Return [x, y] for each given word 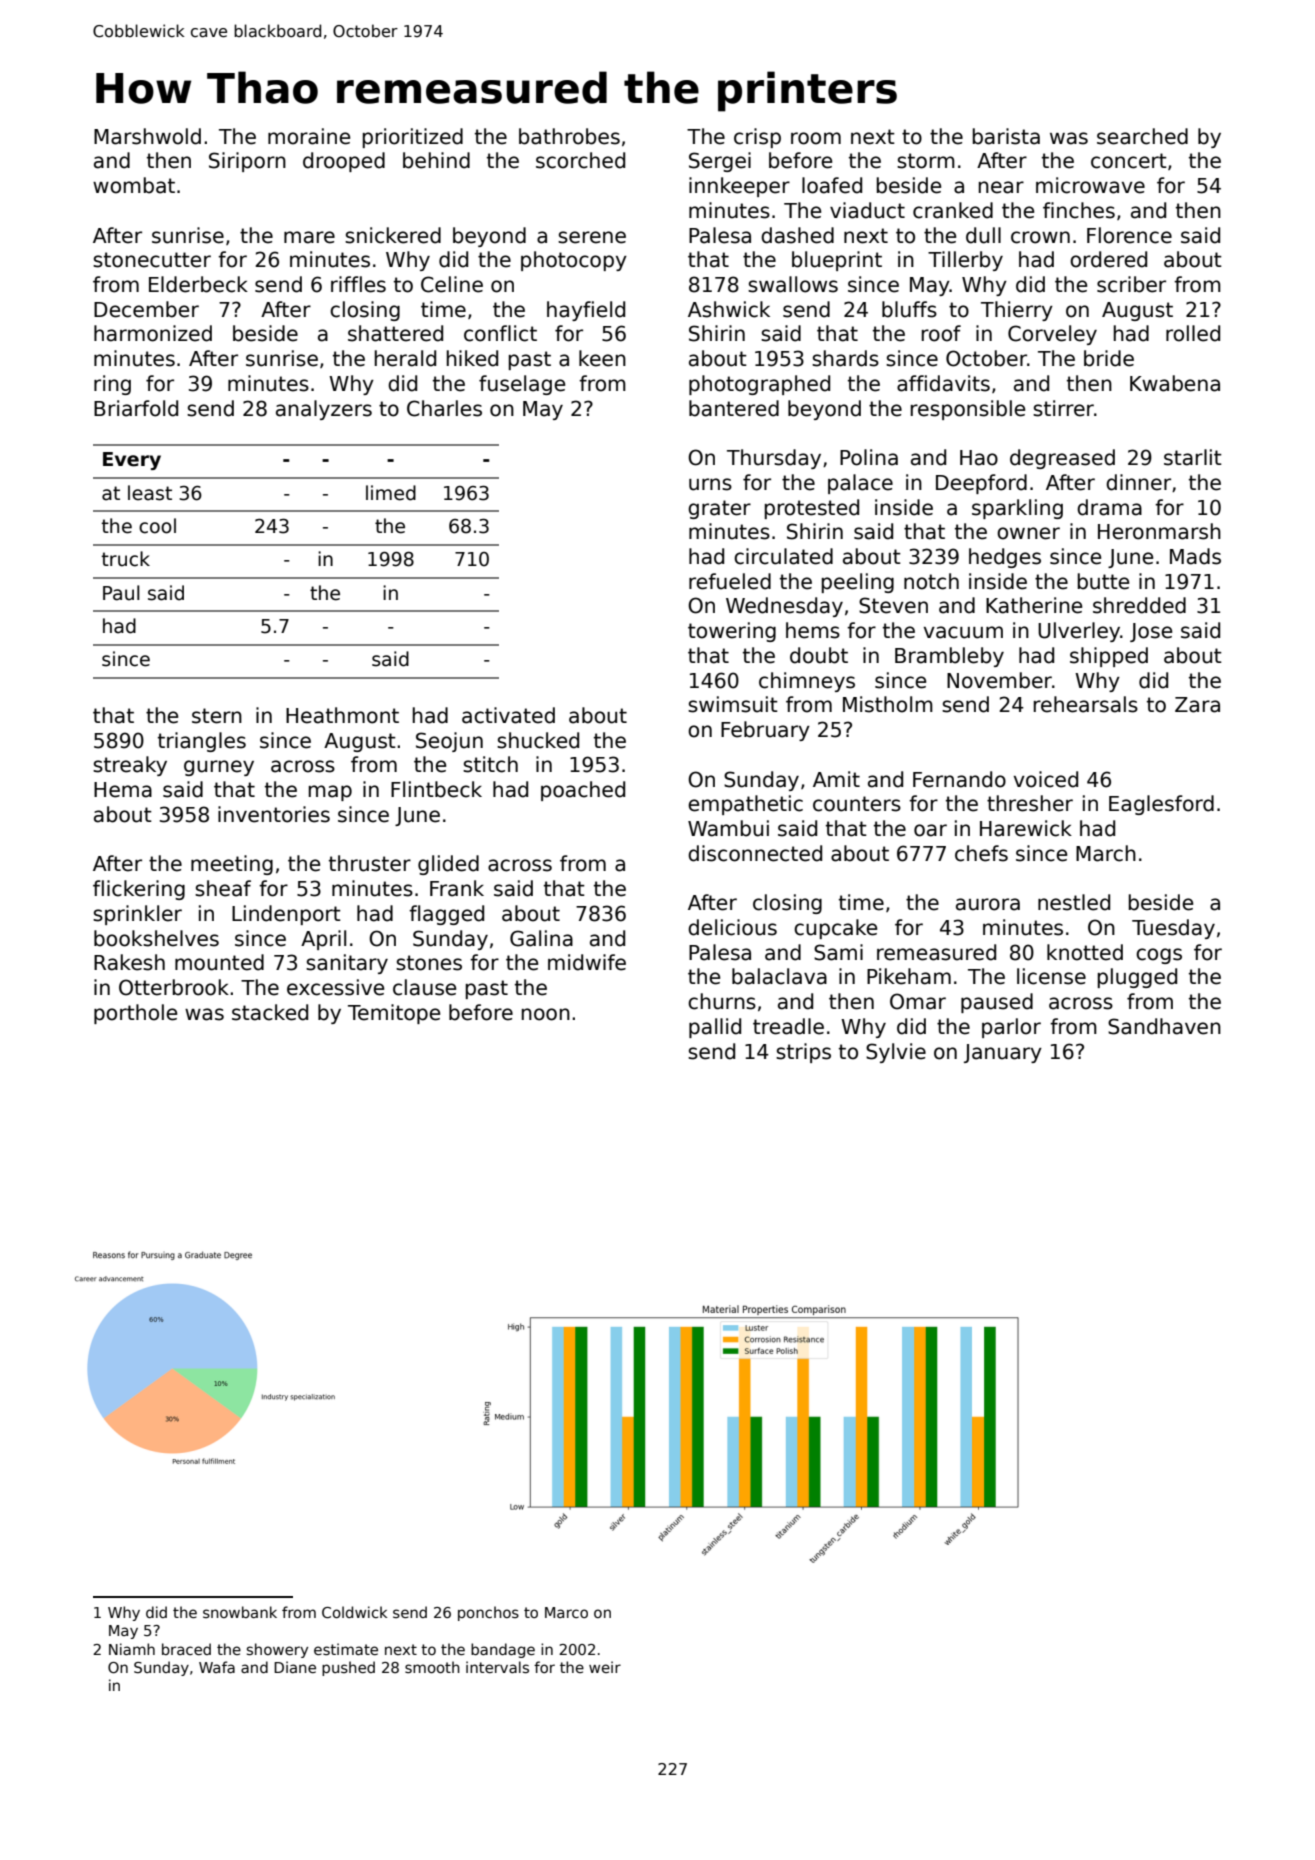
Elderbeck [198, 284]
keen [602, 358]
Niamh [132, 1649]
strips [803, 1053]
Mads [1195, 556]
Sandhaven [1164, 1026]
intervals [497, 1667]
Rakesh [129, 962]
